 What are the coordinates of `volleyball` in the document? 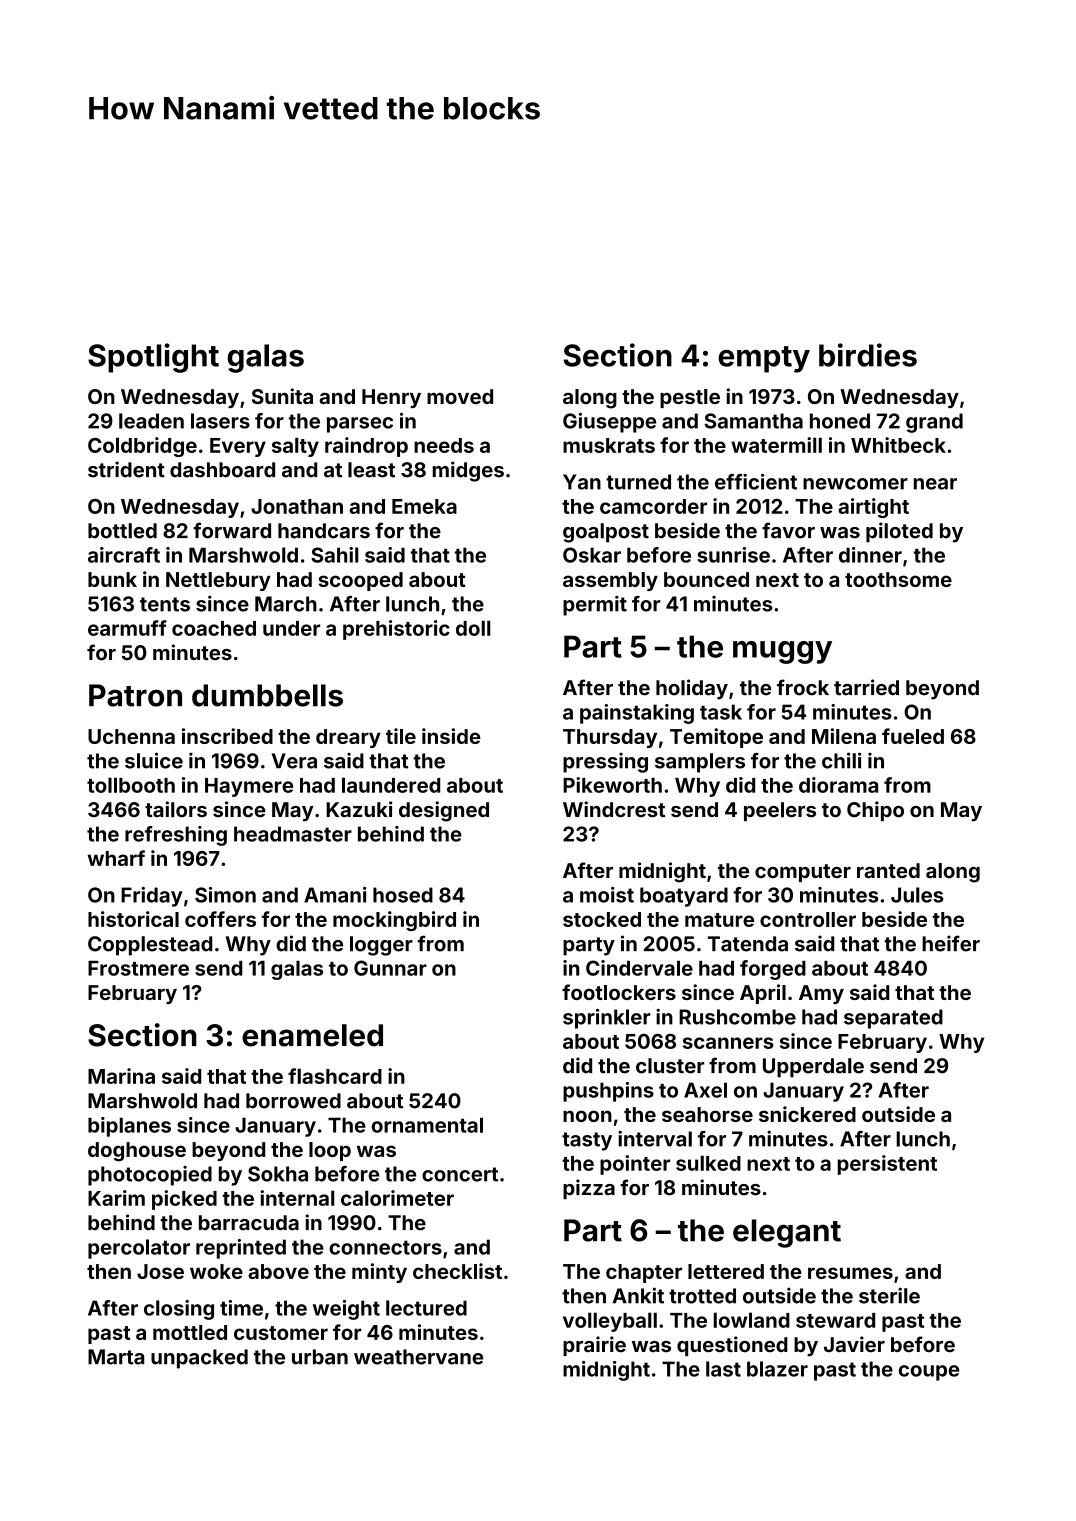 It's located at (610, 1322).
